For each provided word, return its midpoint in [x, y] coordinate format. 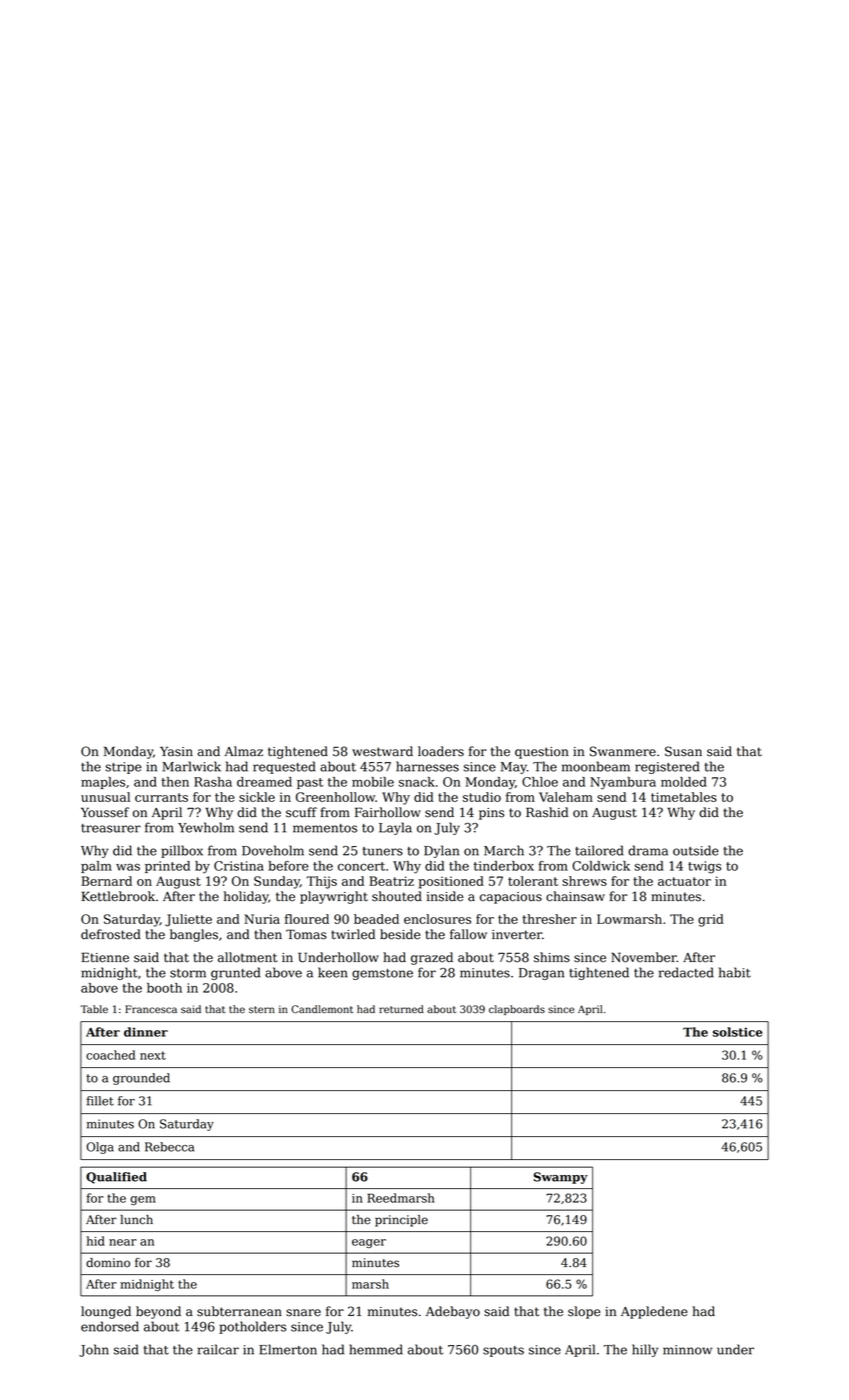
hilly [645, 1350]
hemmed [376, 1349]
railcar [218, 1349]
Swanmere [623, 751]
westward [382, 751]
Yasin [176, 751]
